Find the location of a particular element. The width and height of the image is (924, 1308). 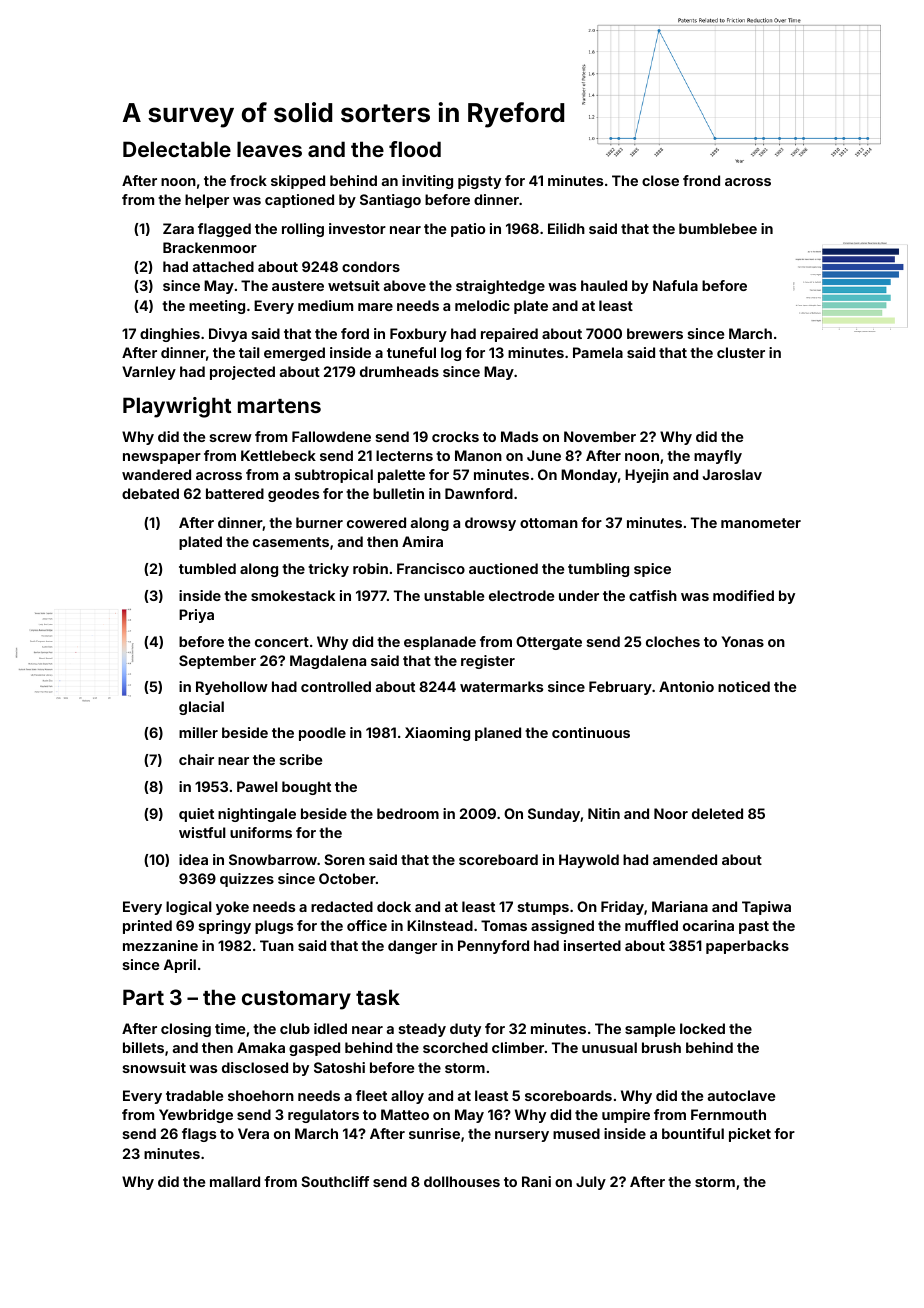

catfish is located at coordinates (653, 595).
